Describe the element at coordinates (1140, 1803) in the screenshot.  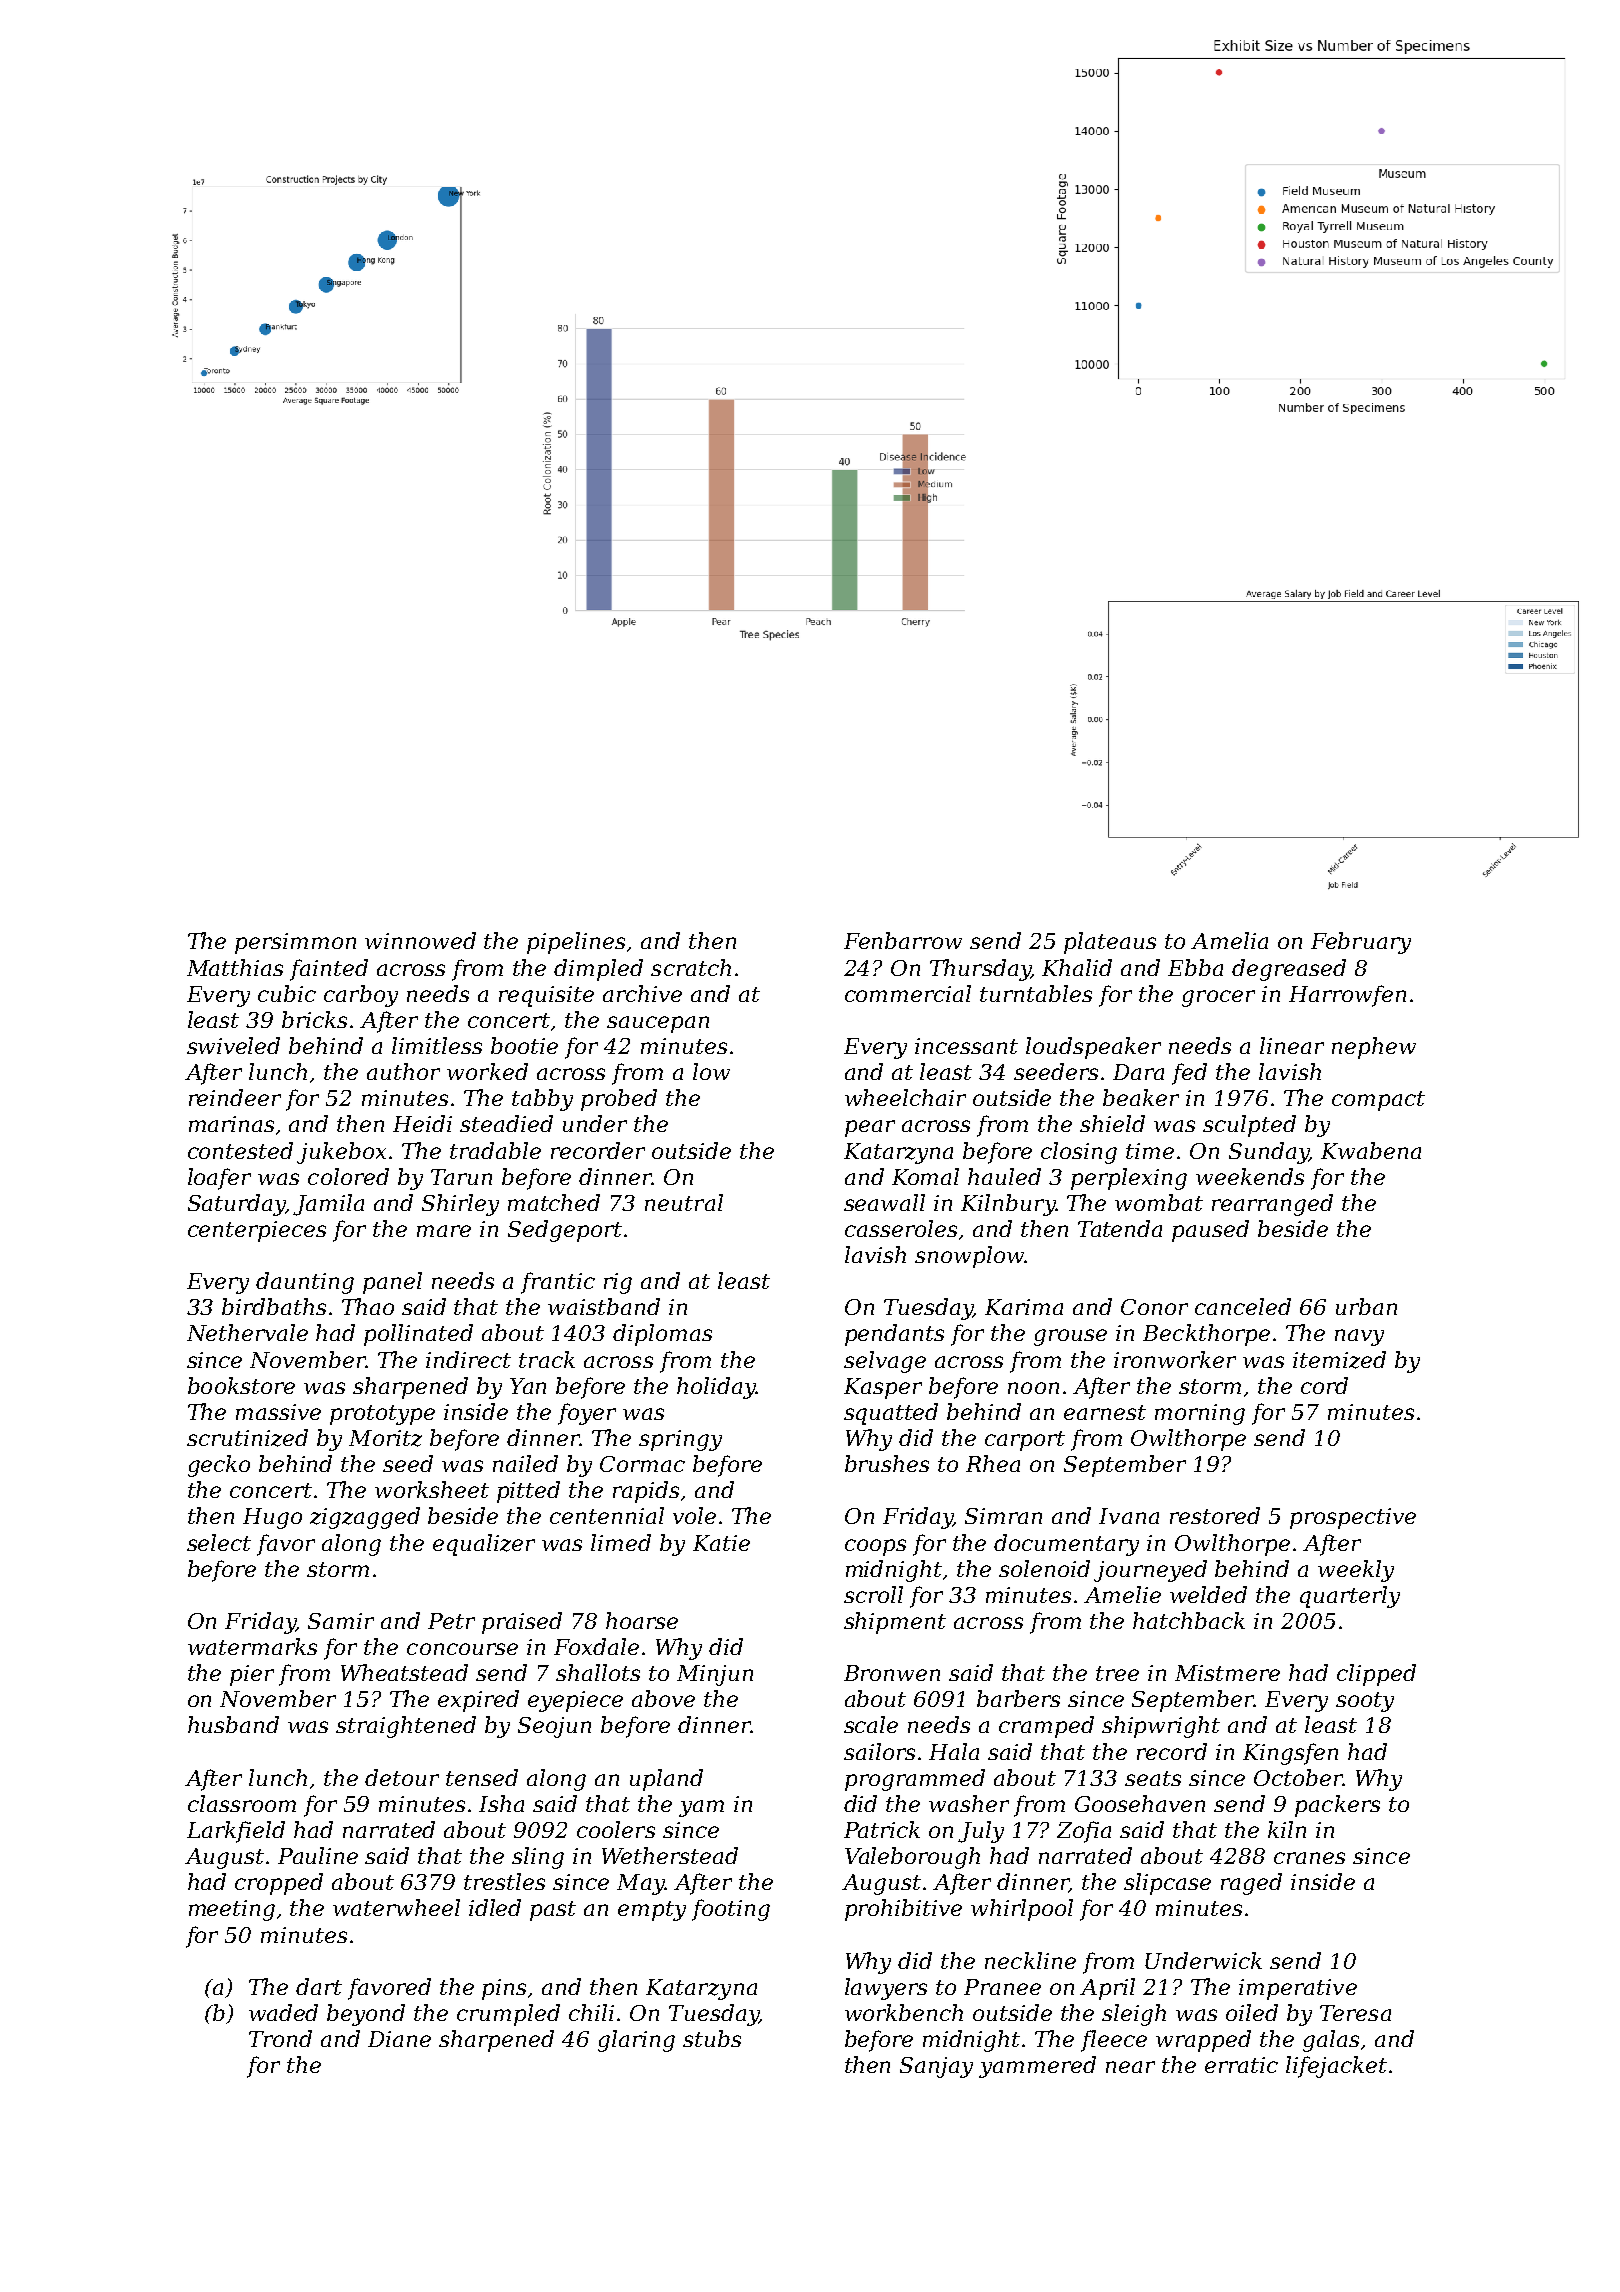
I see `Goosehaven` at that location.
